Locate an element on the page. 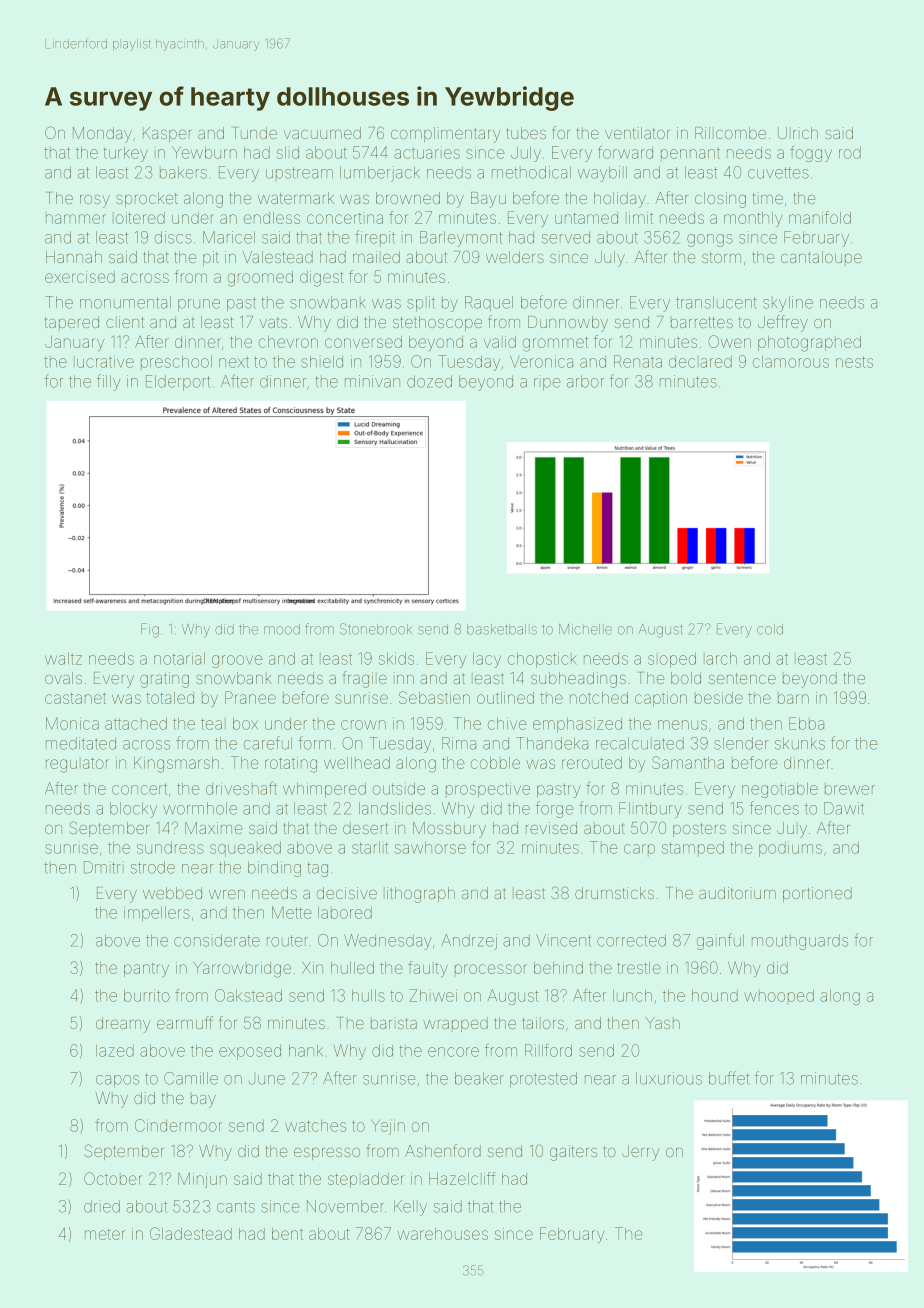 The image size is (924, 1308). Kelly is located at coordinates (410, 1208).
